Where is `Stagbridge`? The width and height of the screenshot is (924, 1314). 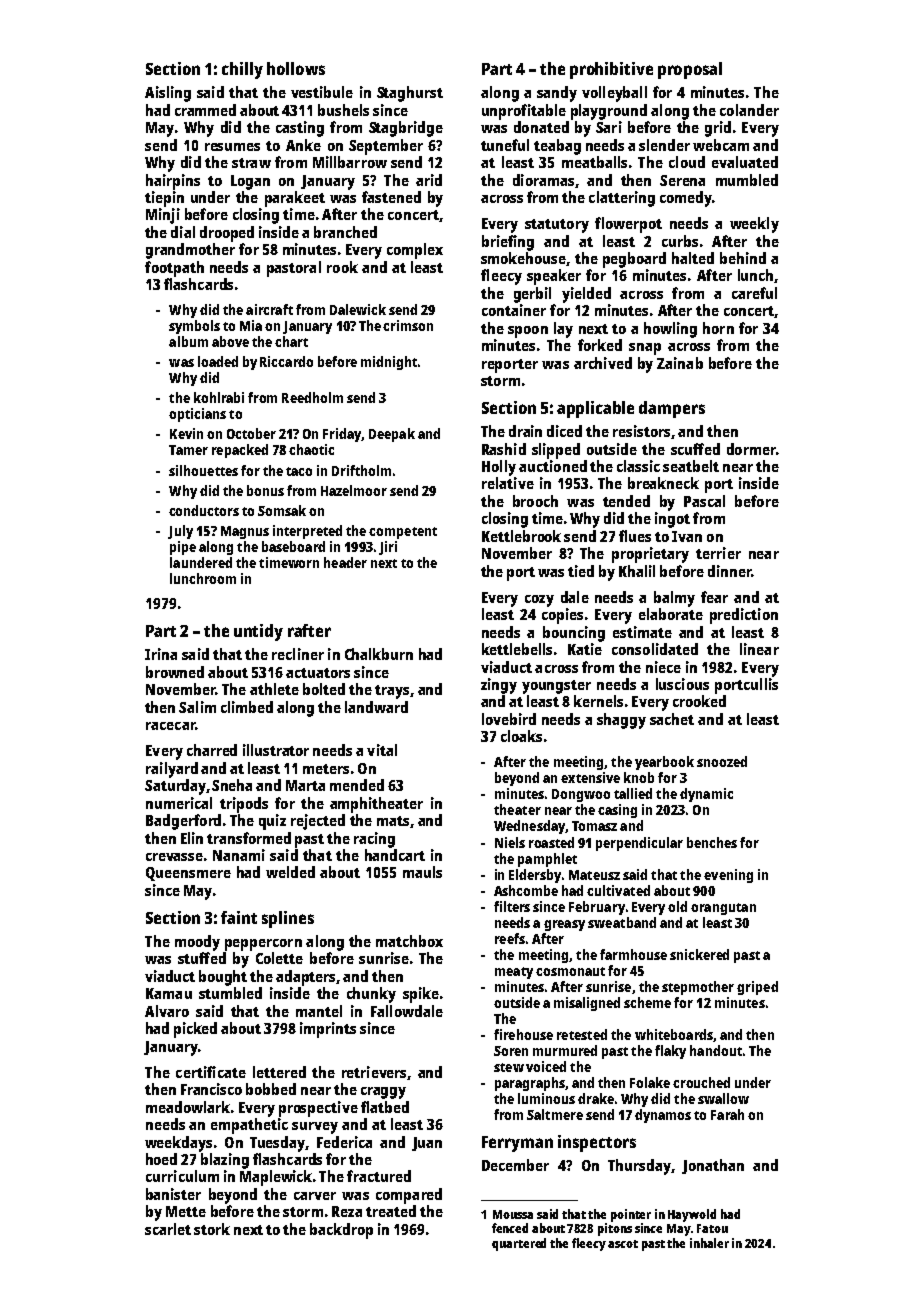 Stagbridge is located at coordinates (406, 129).
